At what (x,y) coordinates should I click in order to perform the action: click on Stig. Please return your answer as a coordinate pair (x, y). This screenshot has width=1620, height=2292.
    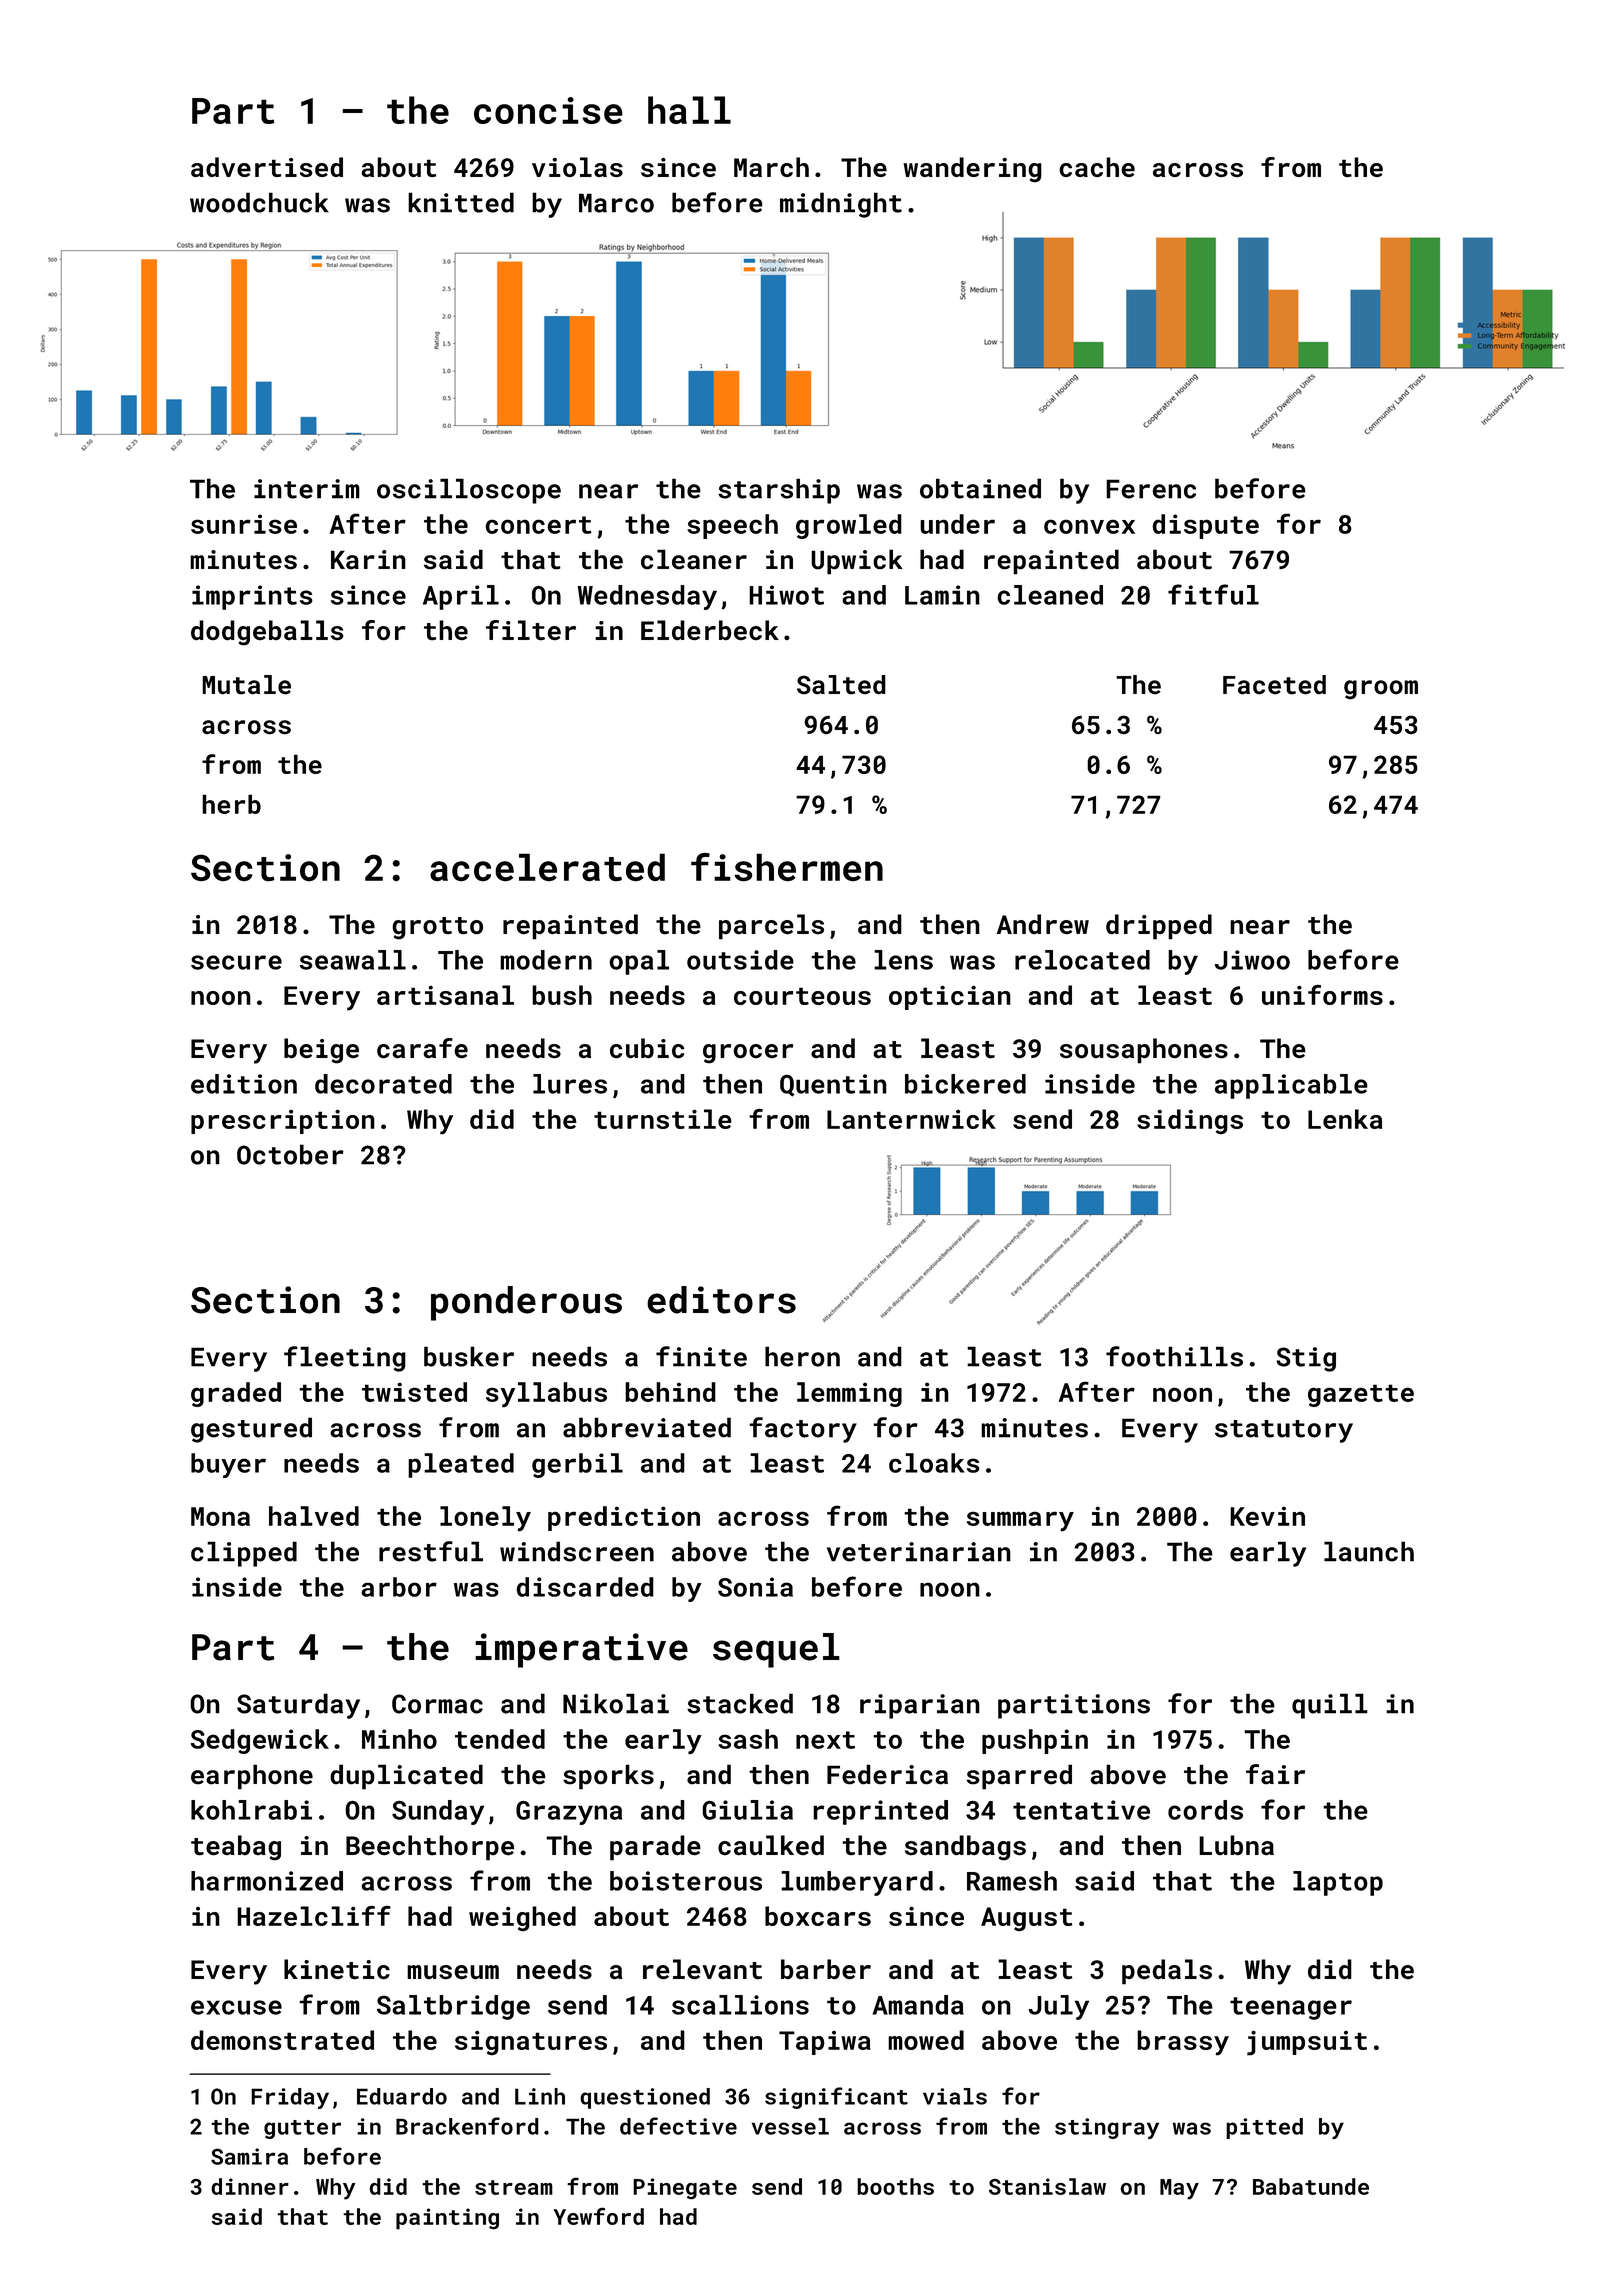
    Looking at the image, I should click on (1306, 1359).
